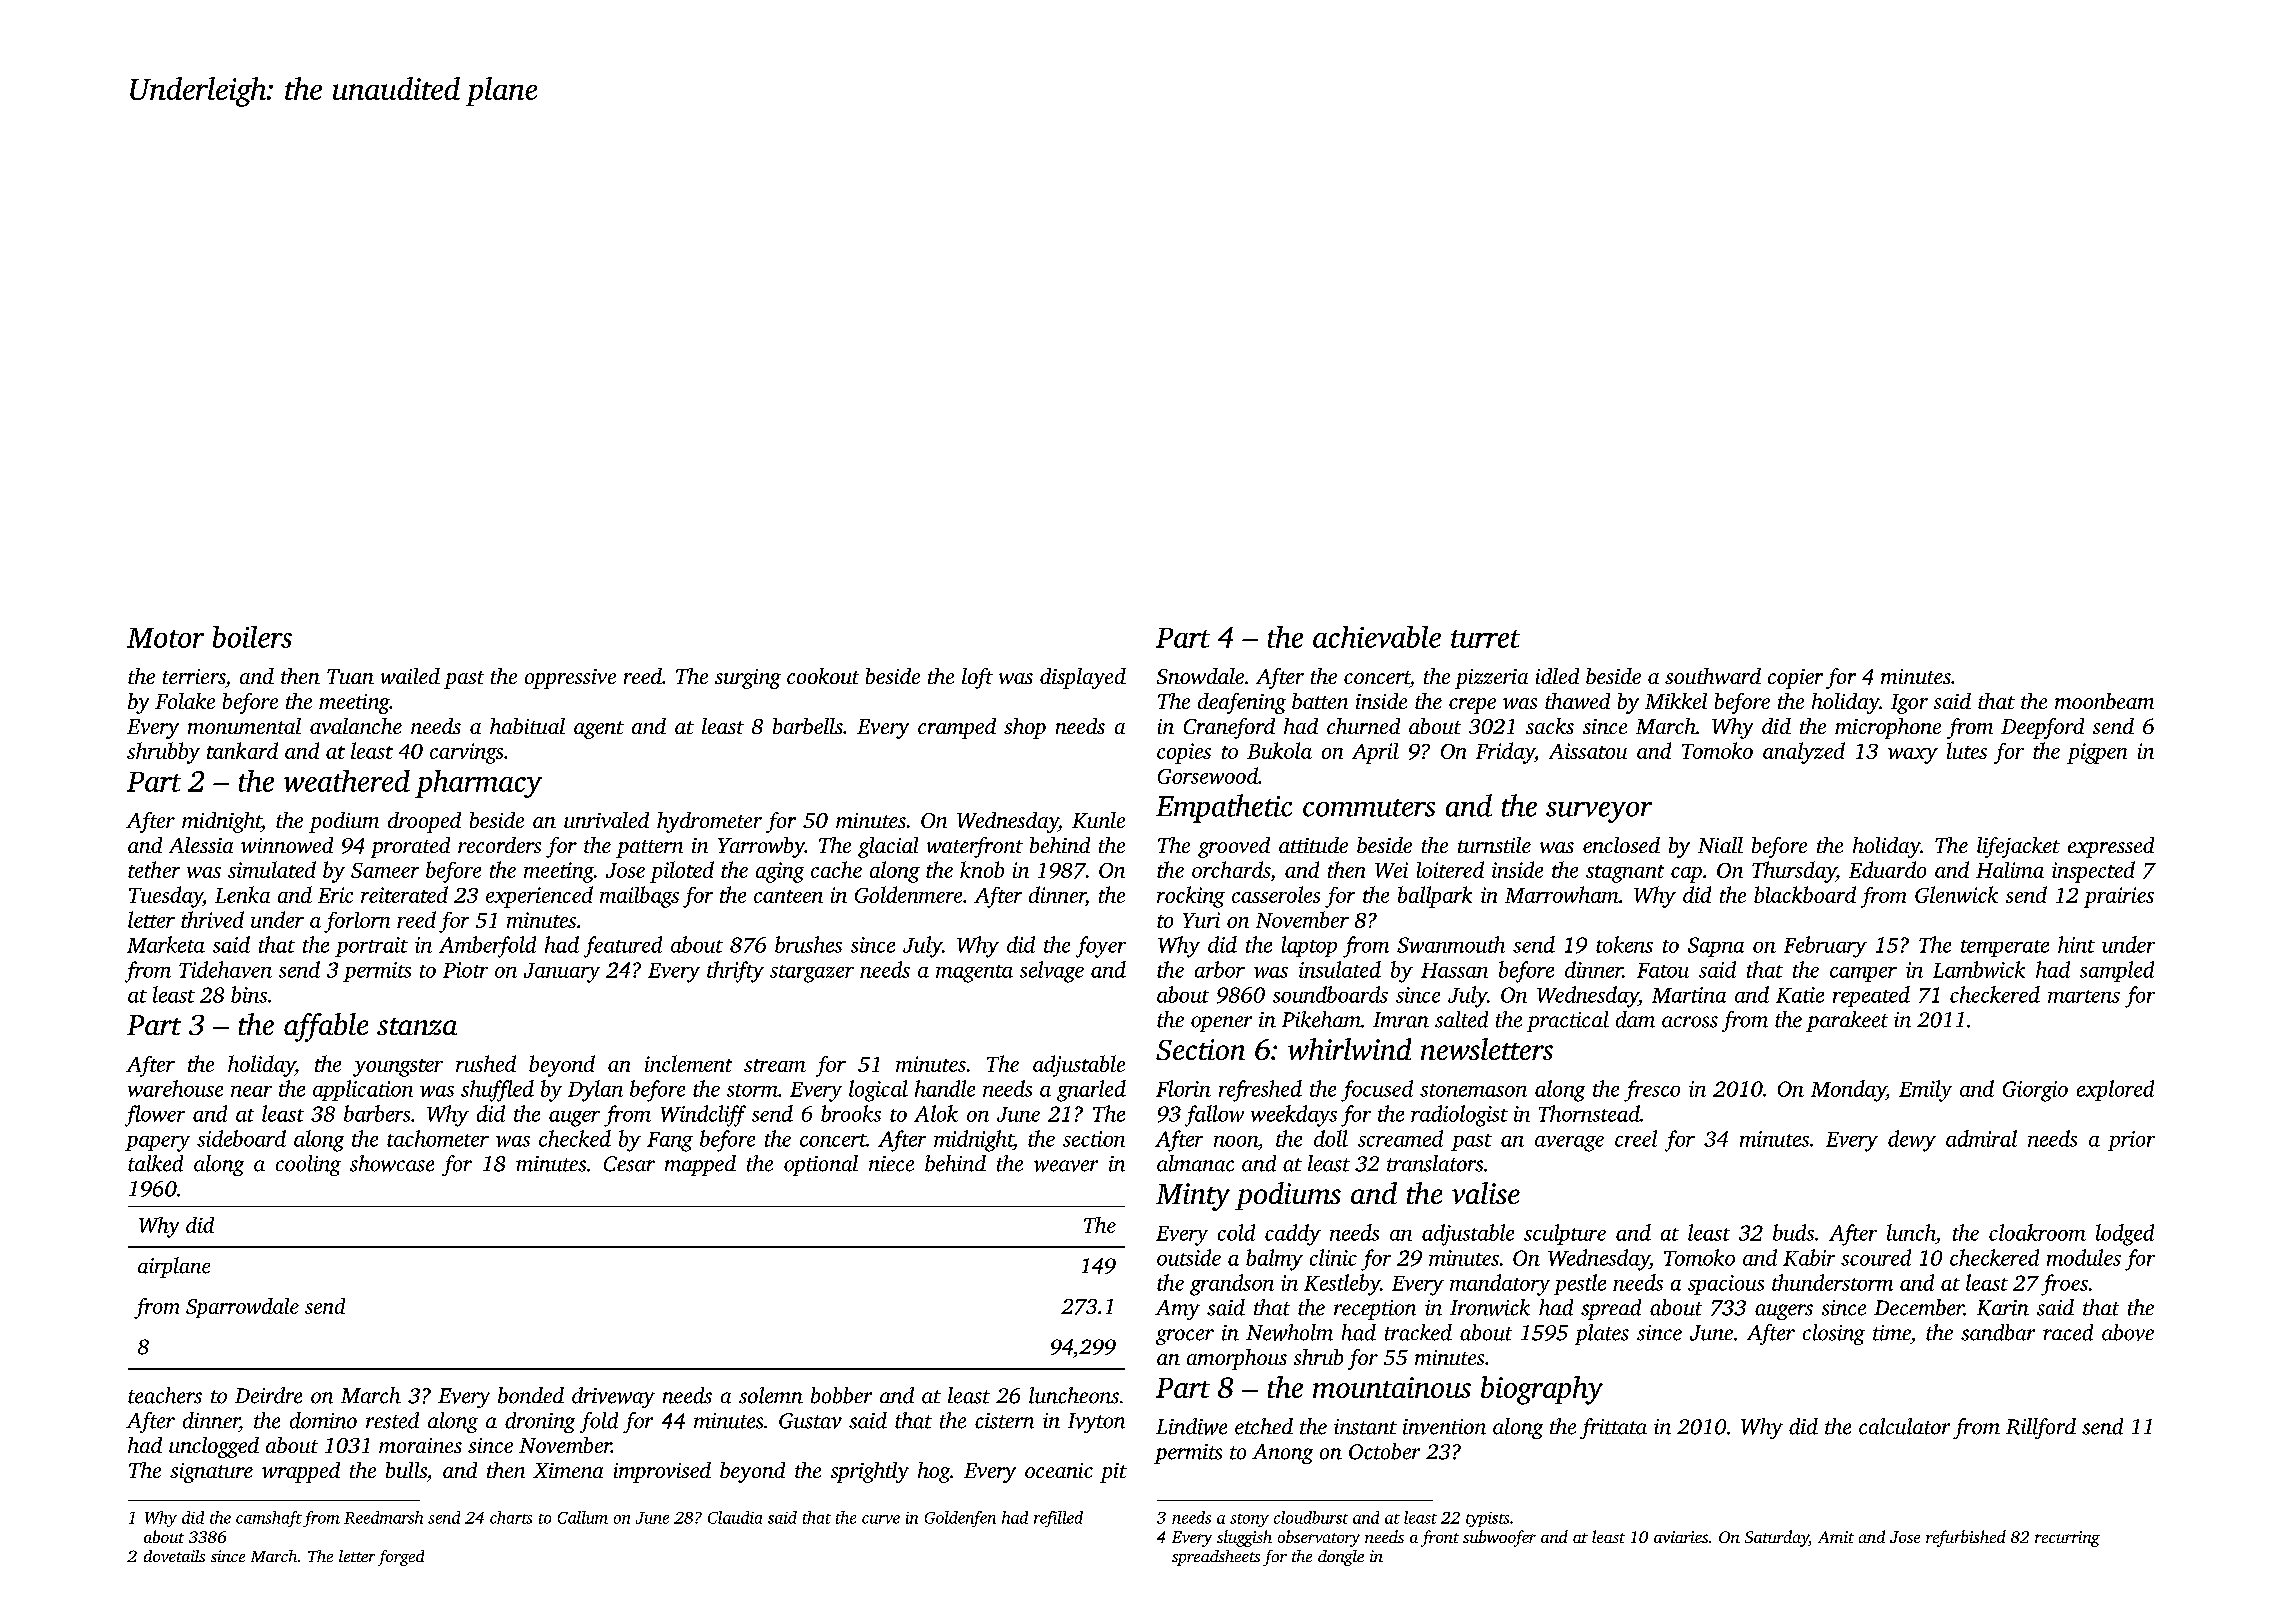 The width and height of the screenshot is (2282, 1614). I want to click on December, so click(1919, 1307).
